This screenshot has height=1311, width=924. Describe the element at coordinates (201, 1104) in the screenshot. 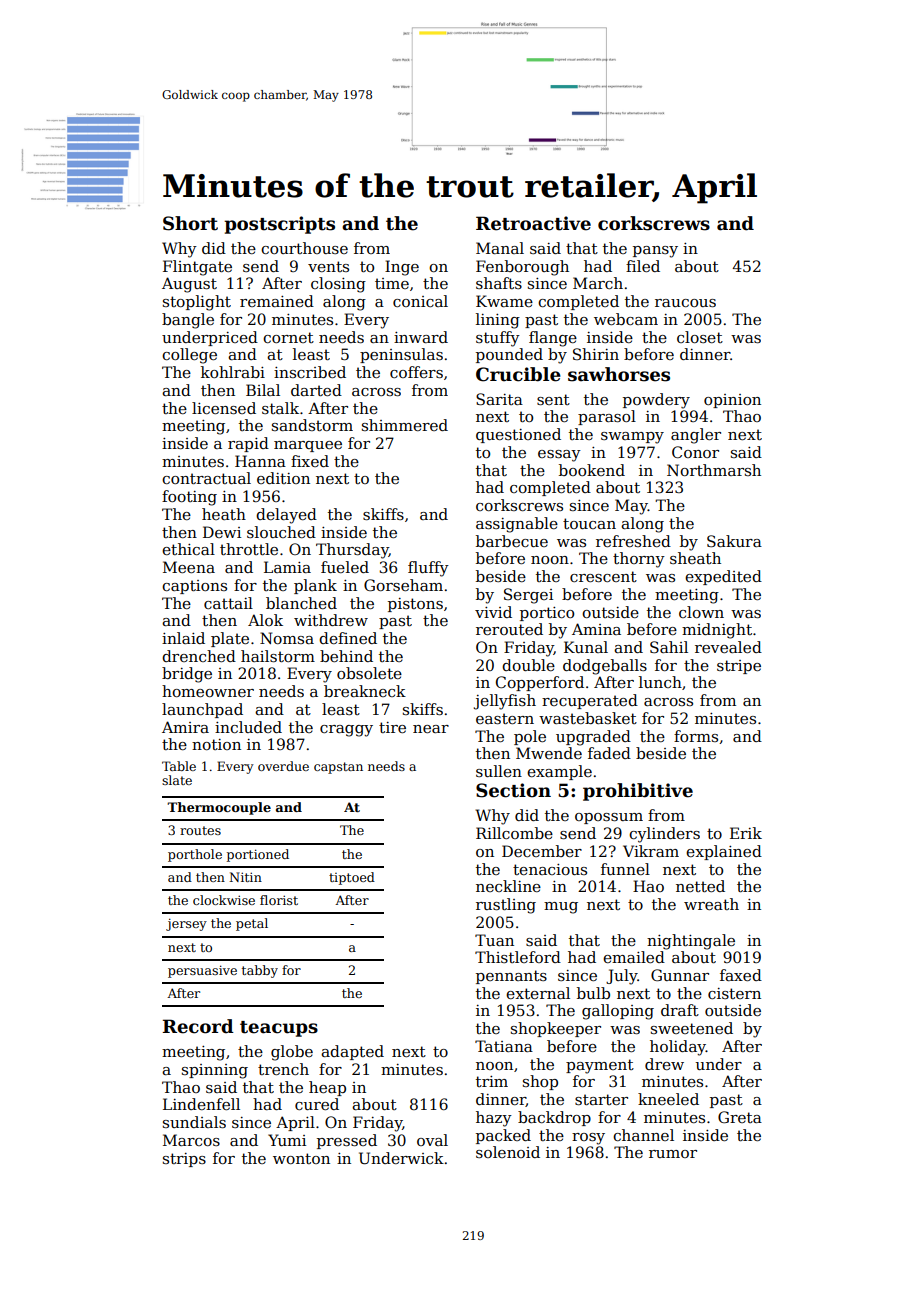

I see `Lindenfell` at that location.
